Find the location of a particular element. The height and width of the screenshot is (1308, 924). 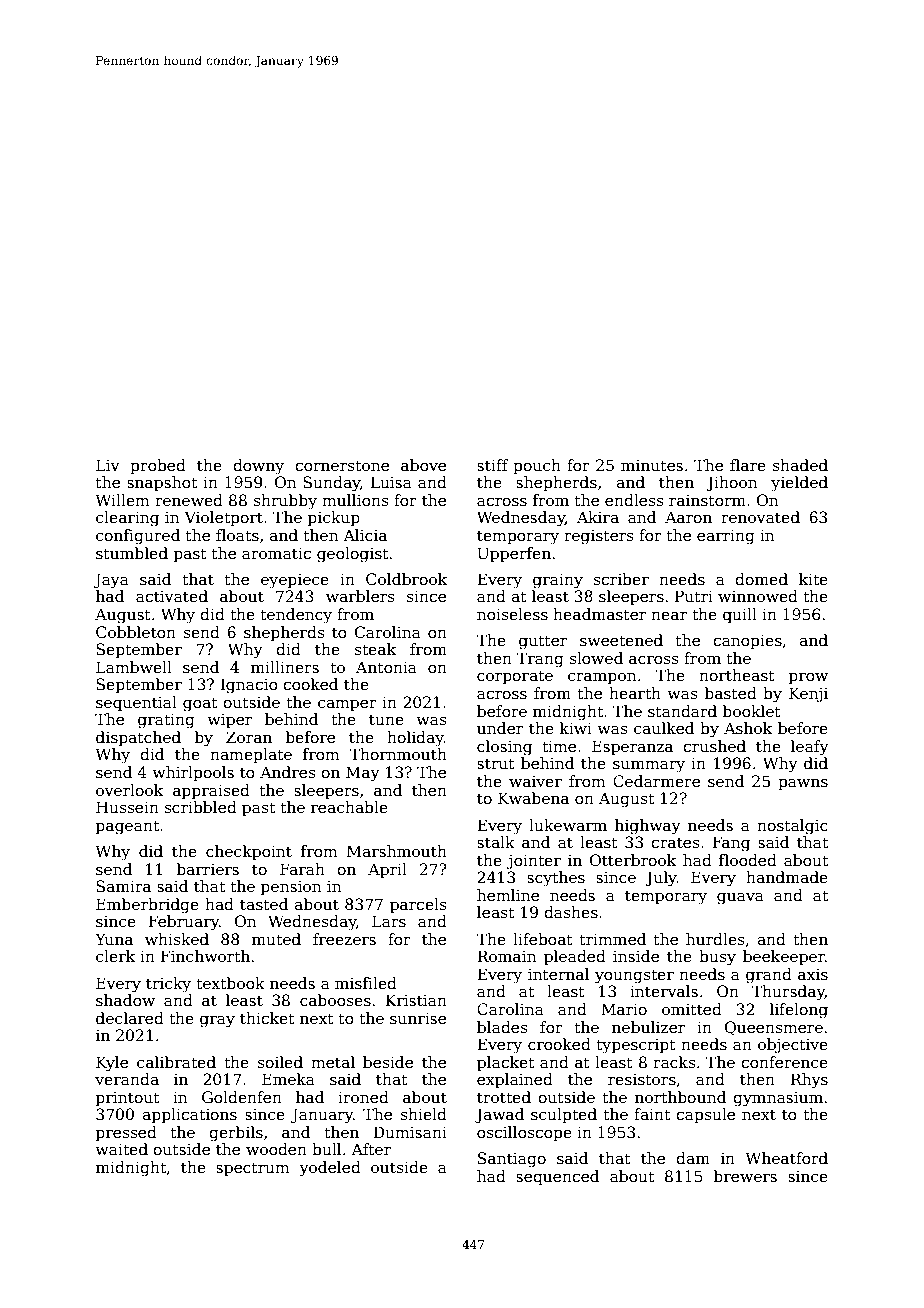

domed is located at coordinates (761, 579).
